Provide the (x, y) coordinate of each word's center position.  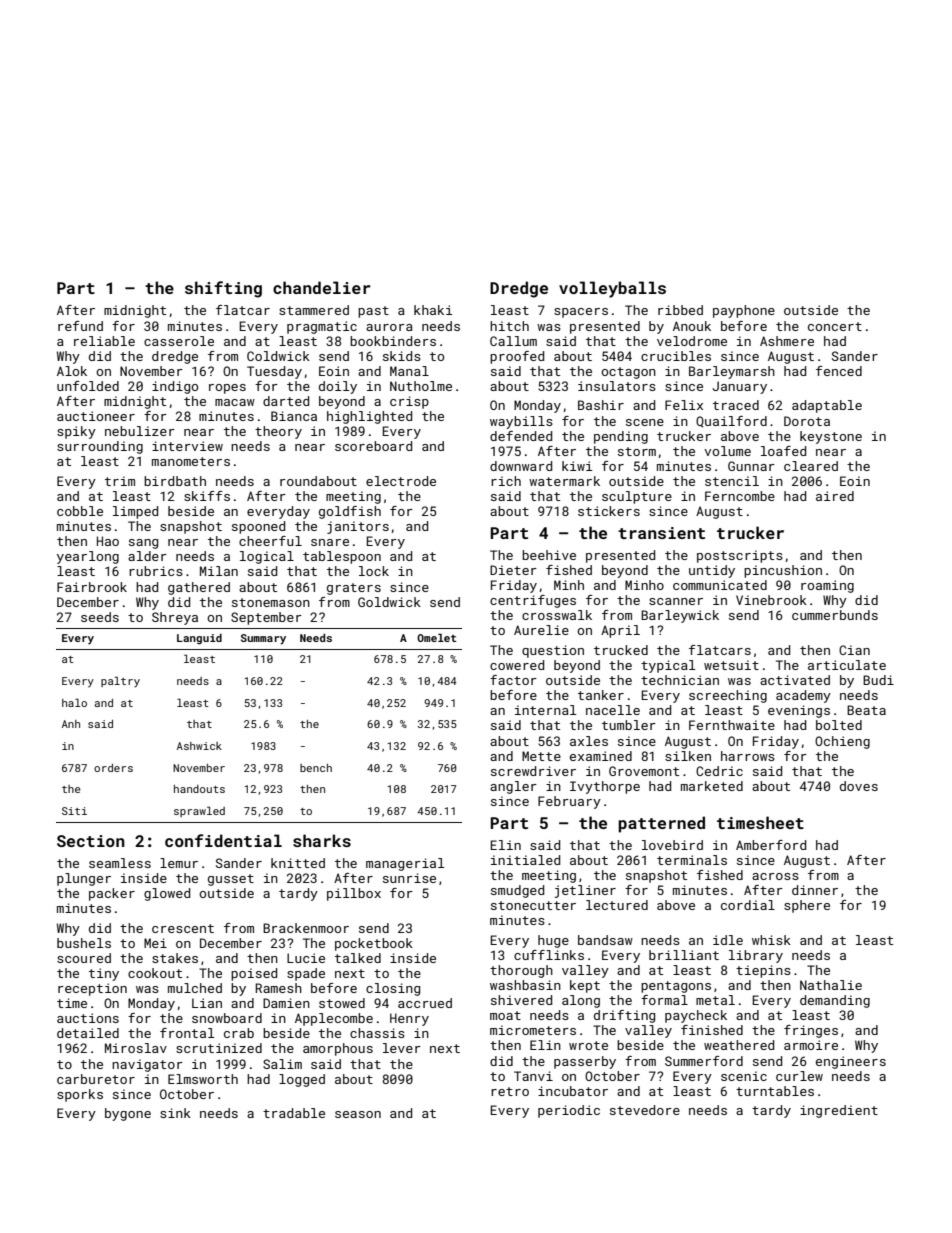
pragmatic (322, 327)
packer (112, 894)
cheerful (270, 541)
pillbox (354, 894)
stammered (314, 310)
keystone (831, 437)
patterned (661, 824)
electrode (401, 481)
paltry (120, 682)
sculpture (637, 497)
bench (316, 768)
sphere (807, 906)
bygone (128, 1114)
